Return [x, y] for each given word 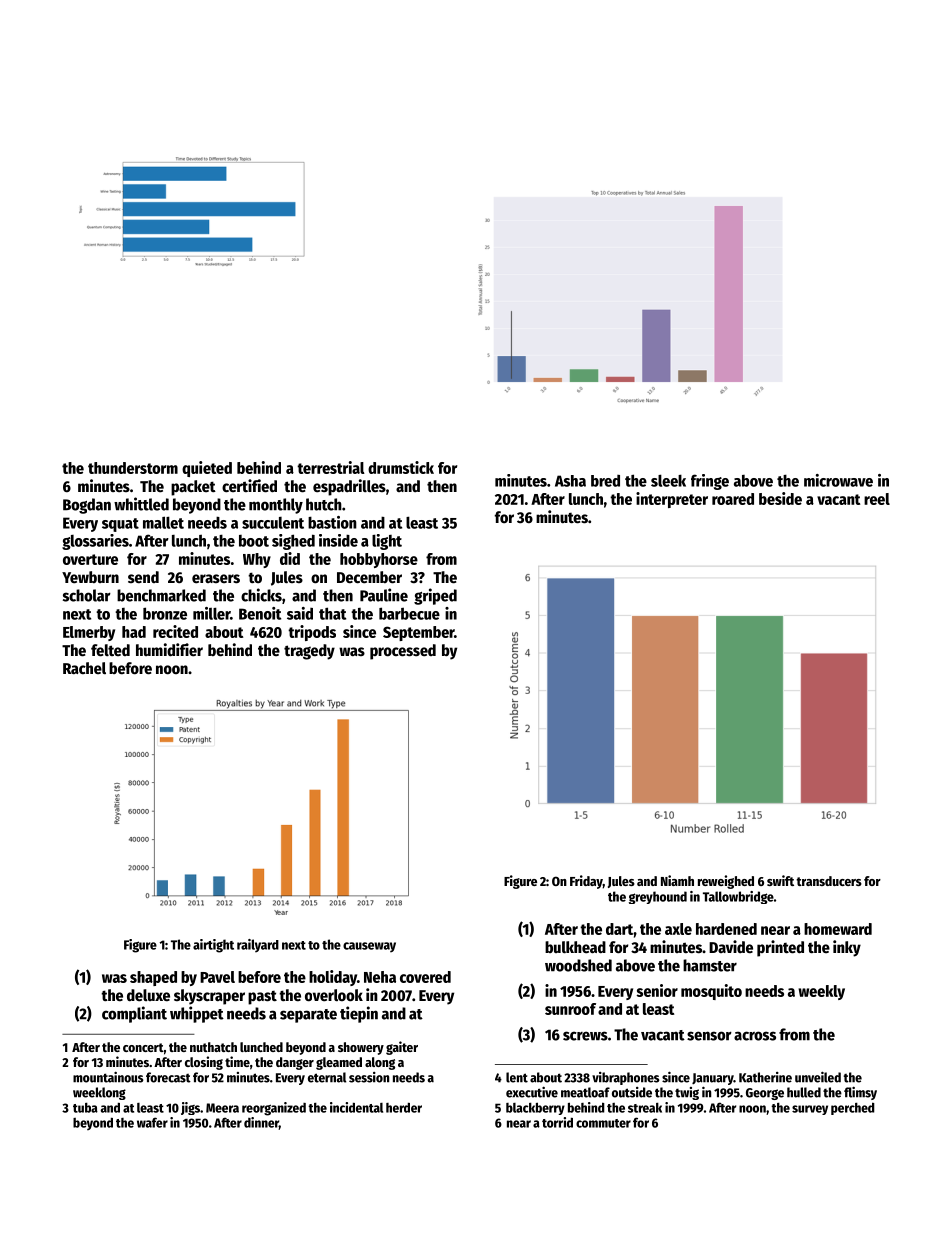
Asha [570, 481]
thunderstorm [133, 468]
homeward [838, 929]
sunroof [570, 1009]
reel [877, 499]
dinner [261, 1123]
